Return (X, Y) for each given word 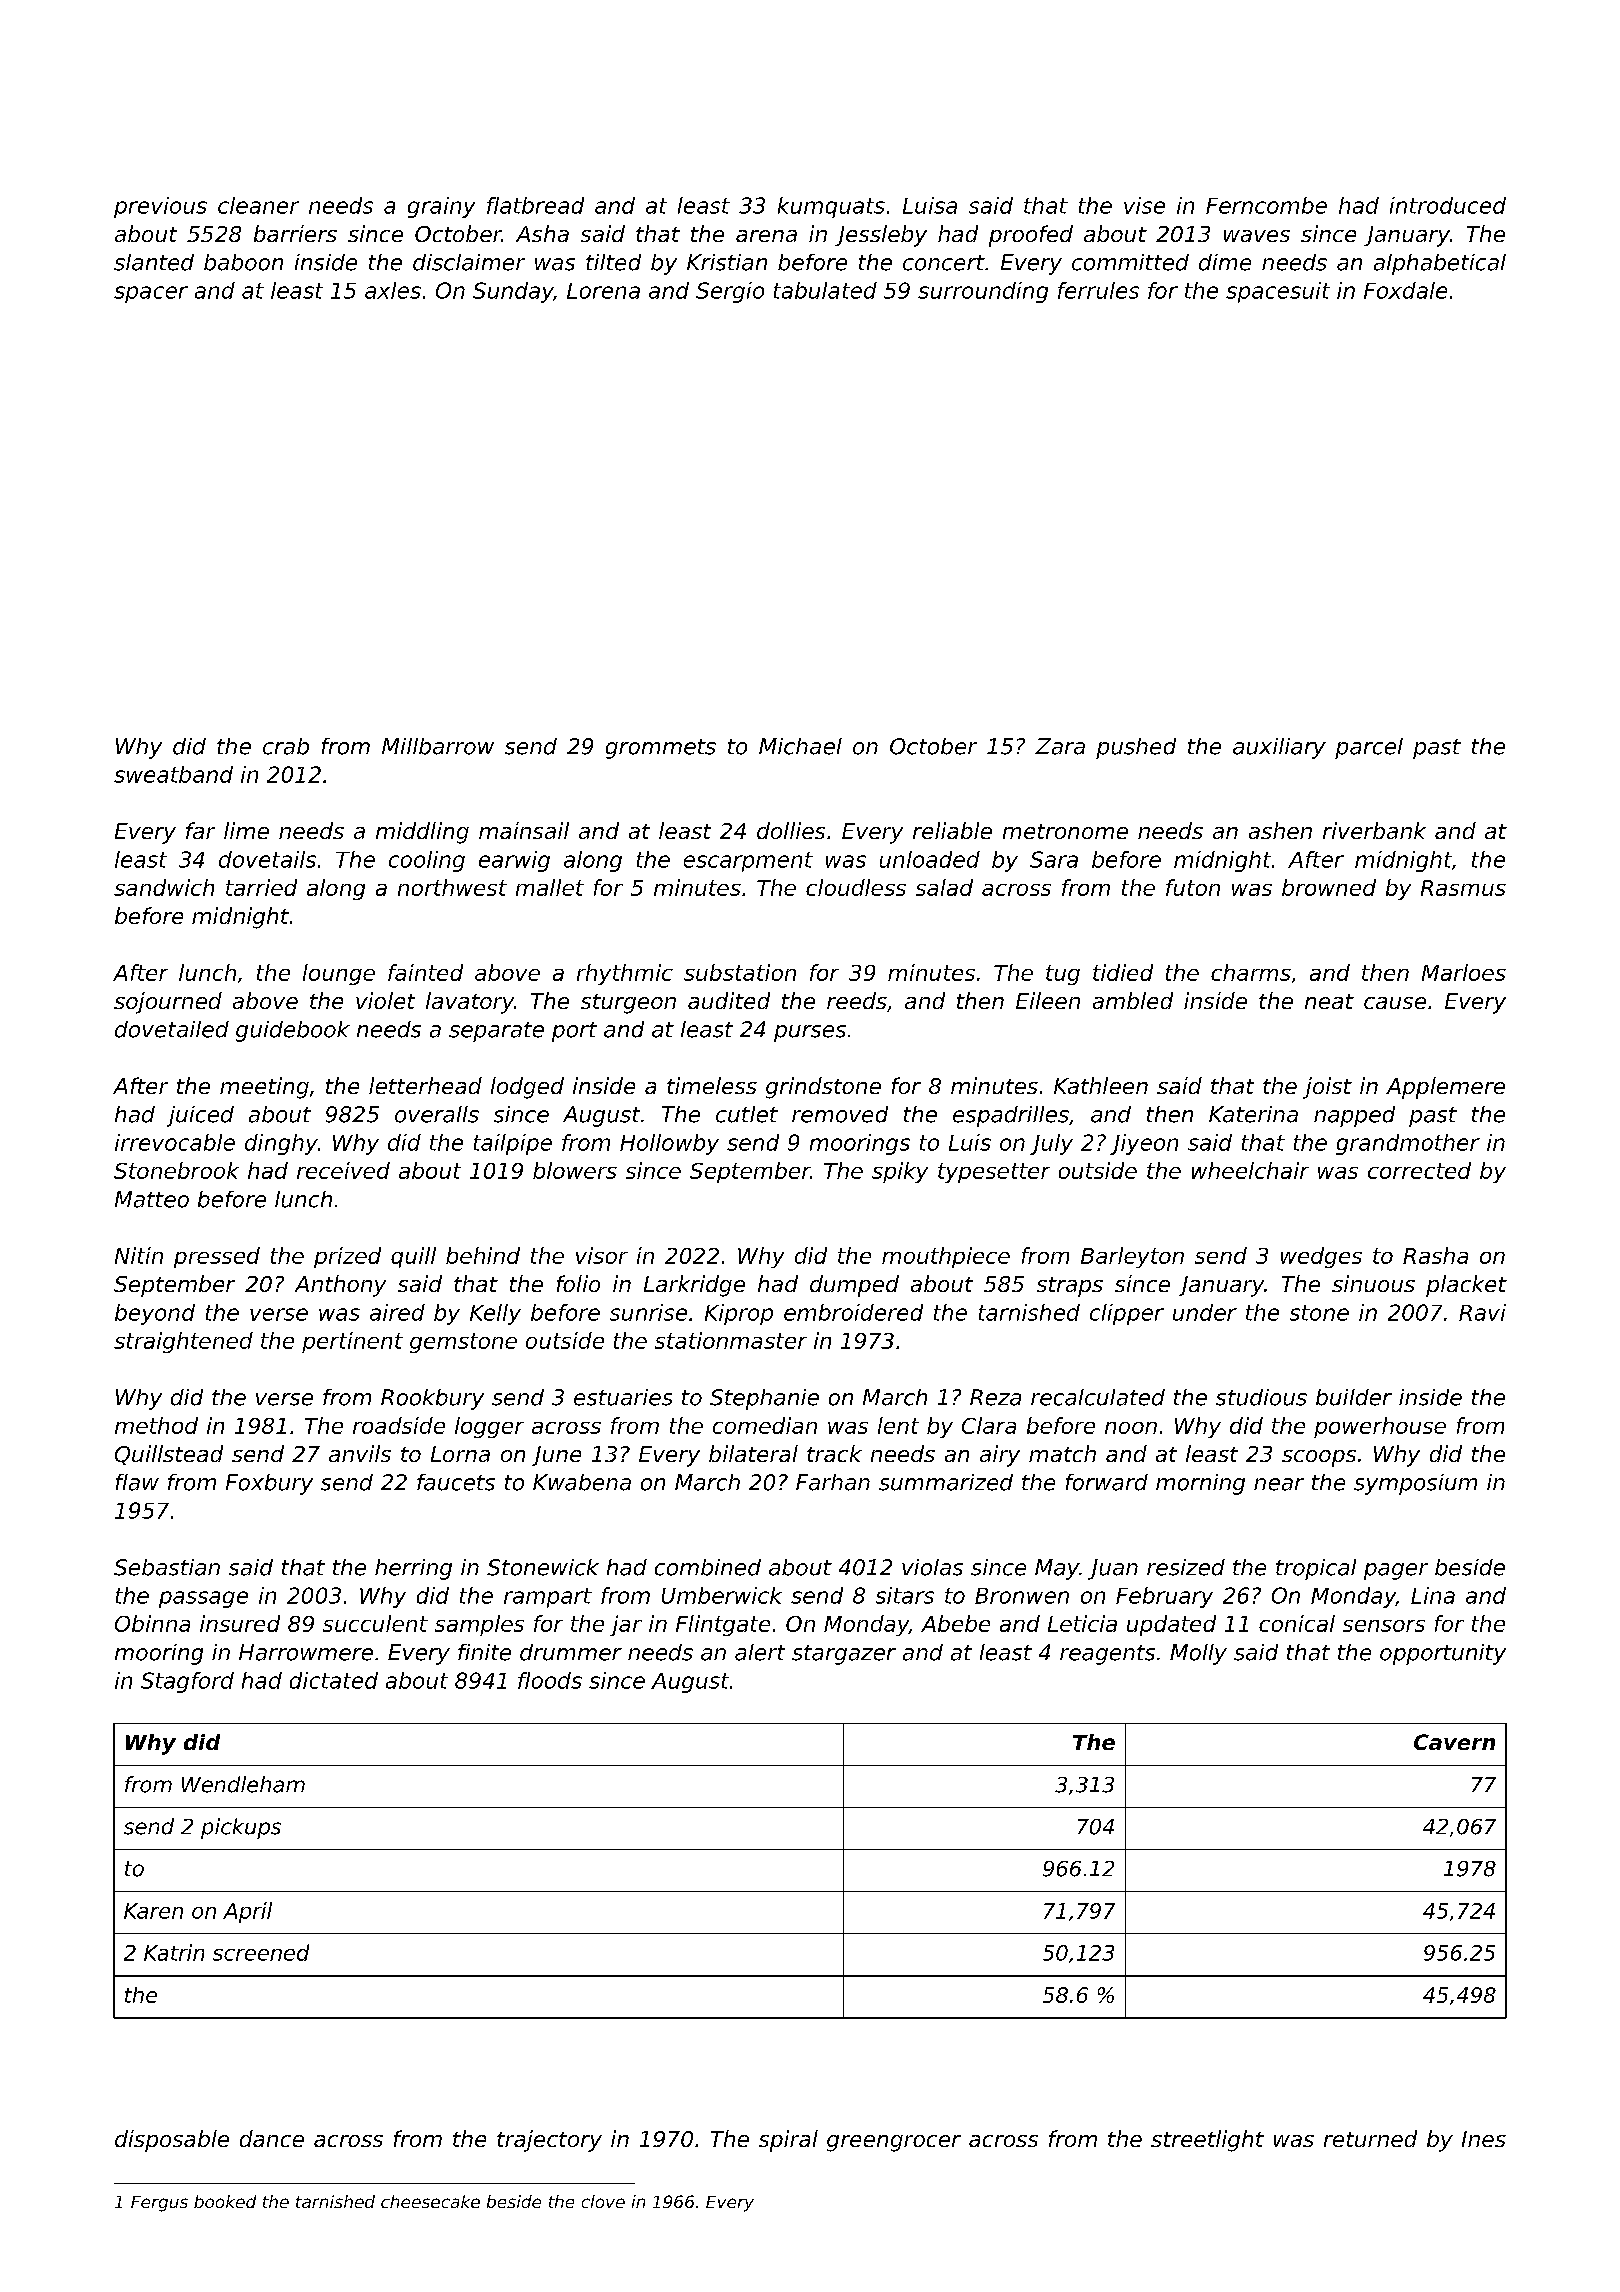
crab (286, 746)
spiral (788, 2141)
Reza (995, 1397)
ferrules (1098, 290)
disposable (172, 2141)
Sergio (730, 292)
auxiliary (1279, 748)
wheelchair (1250, 1170)
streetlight (1207, 2141)
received (343, 1170)
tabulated (825, 290)
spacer (151, 294)
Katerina (1253, 1114)
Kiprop (739, 1314)
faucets (456, 1482)
